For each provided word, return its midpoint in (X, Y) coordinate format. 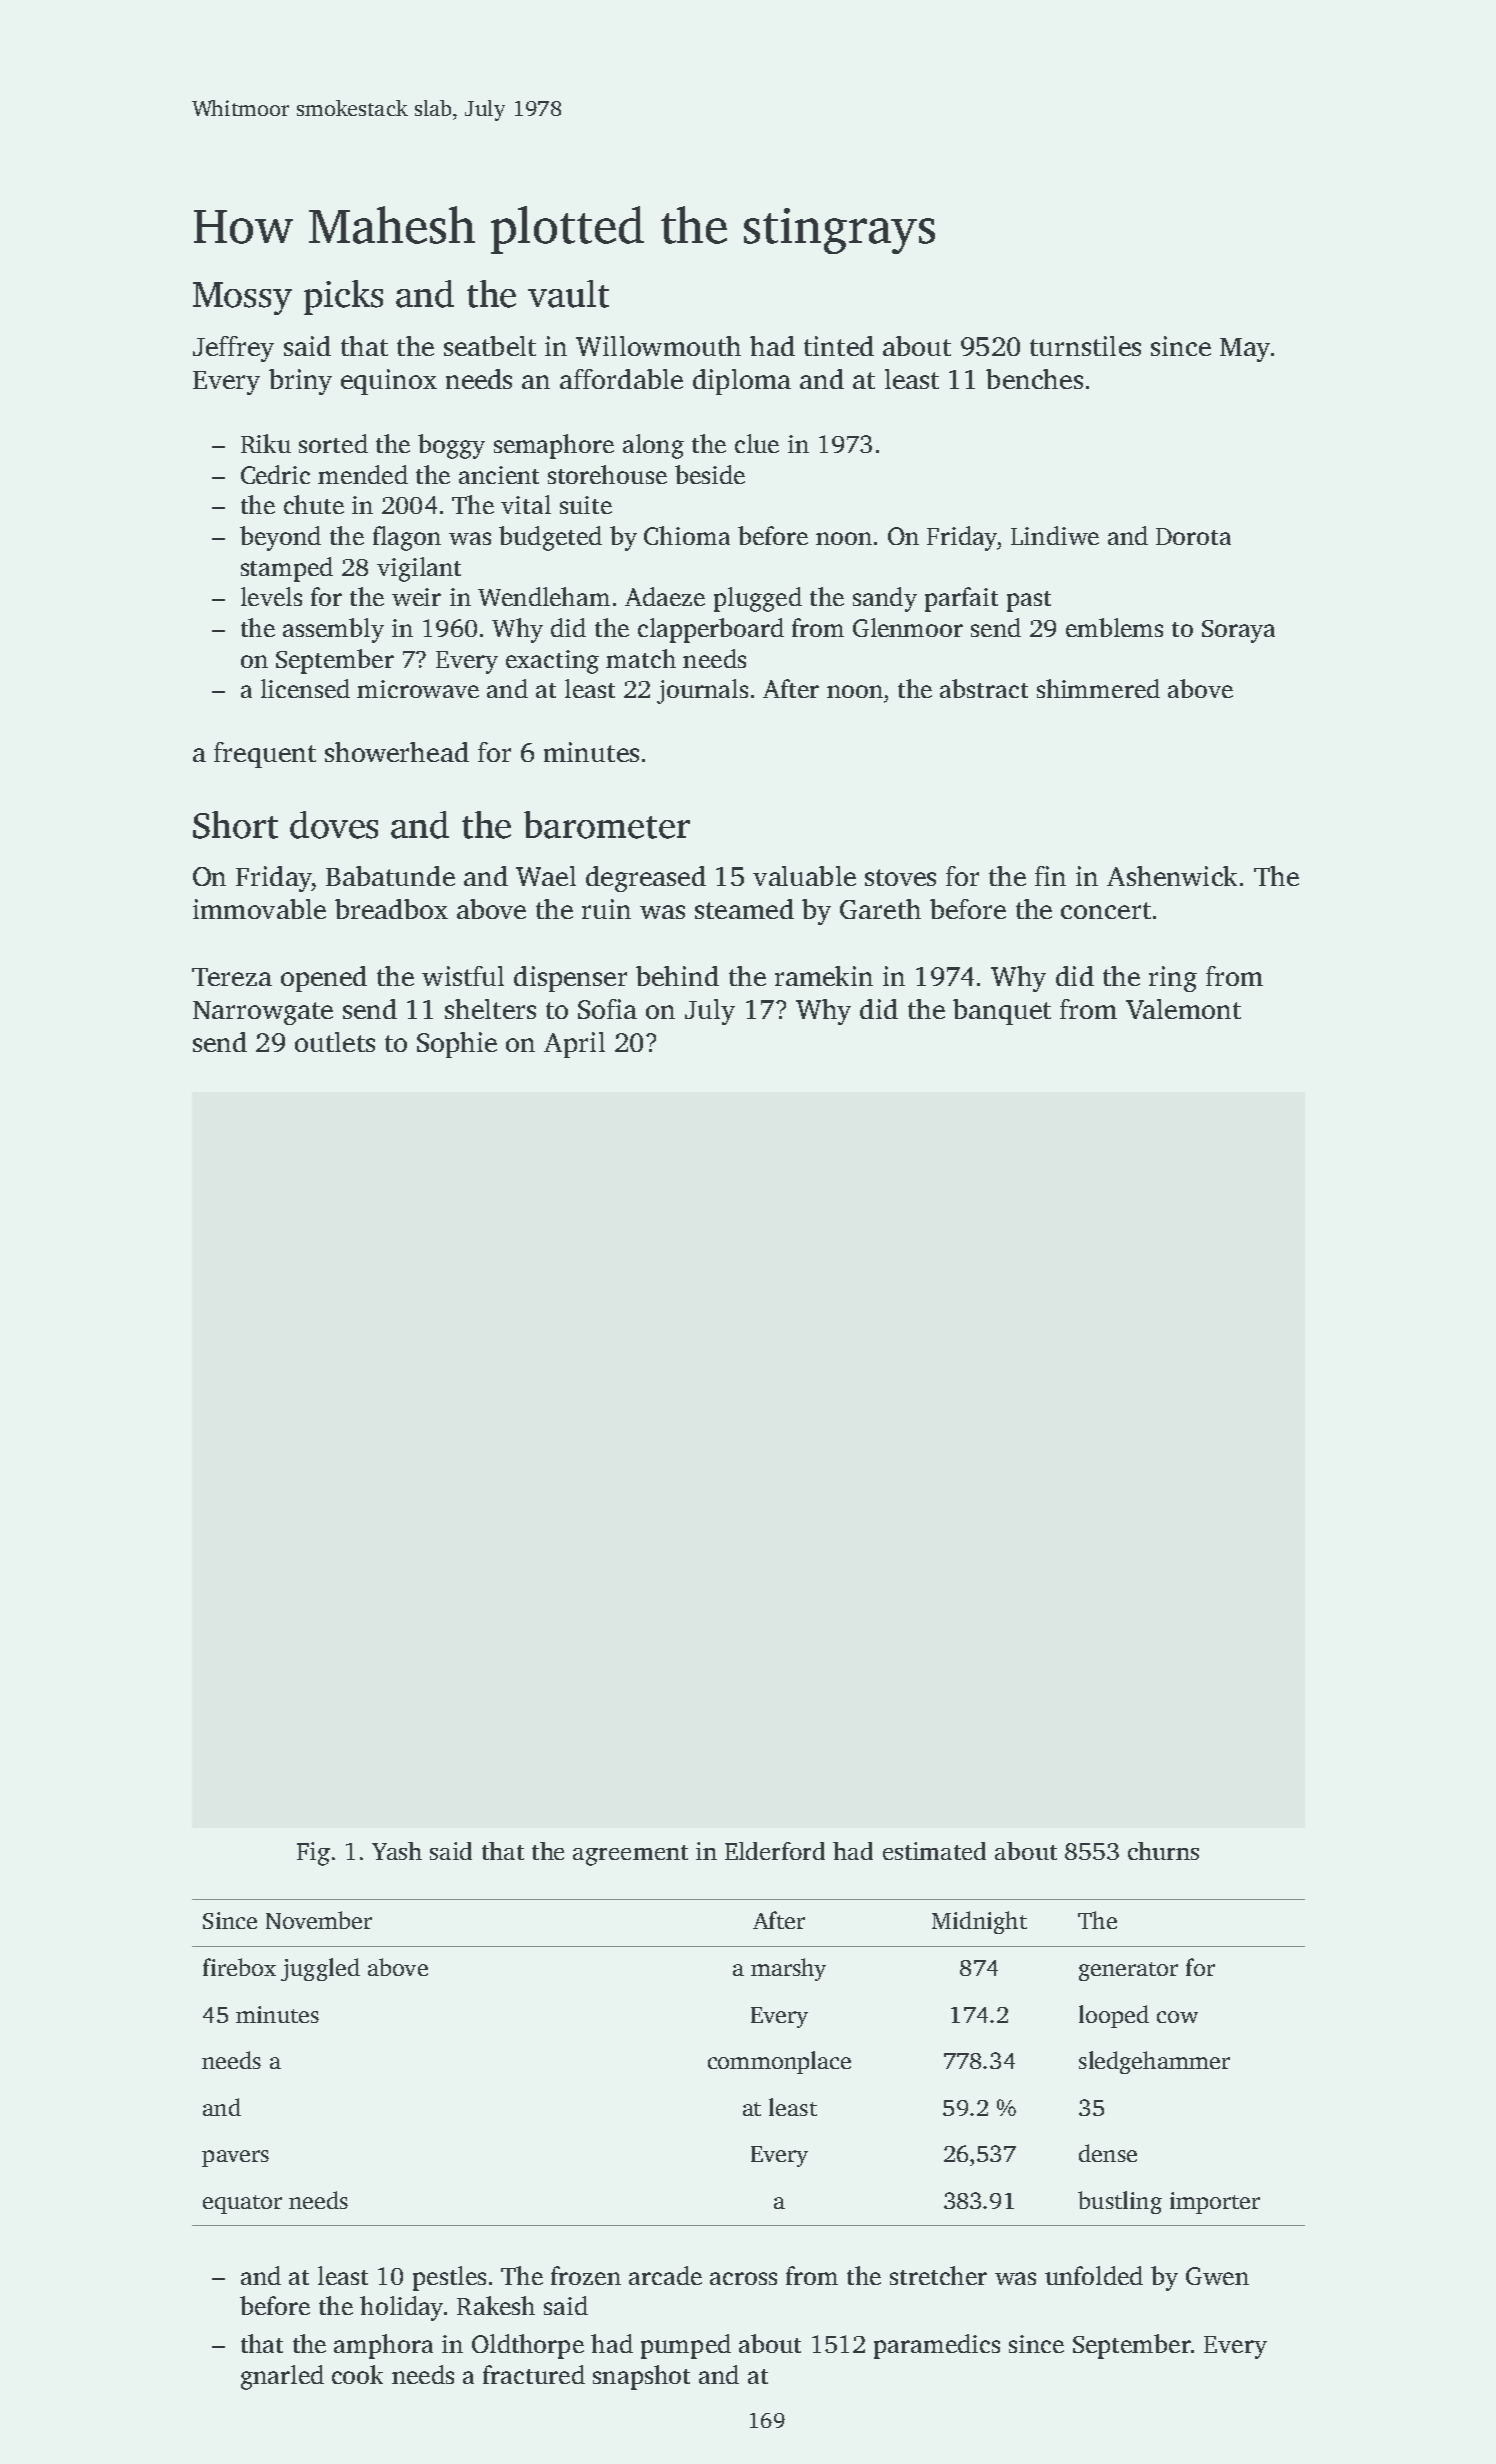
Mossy (242, 298)
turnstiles (1085, 346)
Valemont (1183, 1009)
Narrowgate (263, 1013)
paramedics (937, 2346)
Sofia (607, 1009)
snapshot (641, 2377)
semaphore (554, 446)
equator (242, 2204)
